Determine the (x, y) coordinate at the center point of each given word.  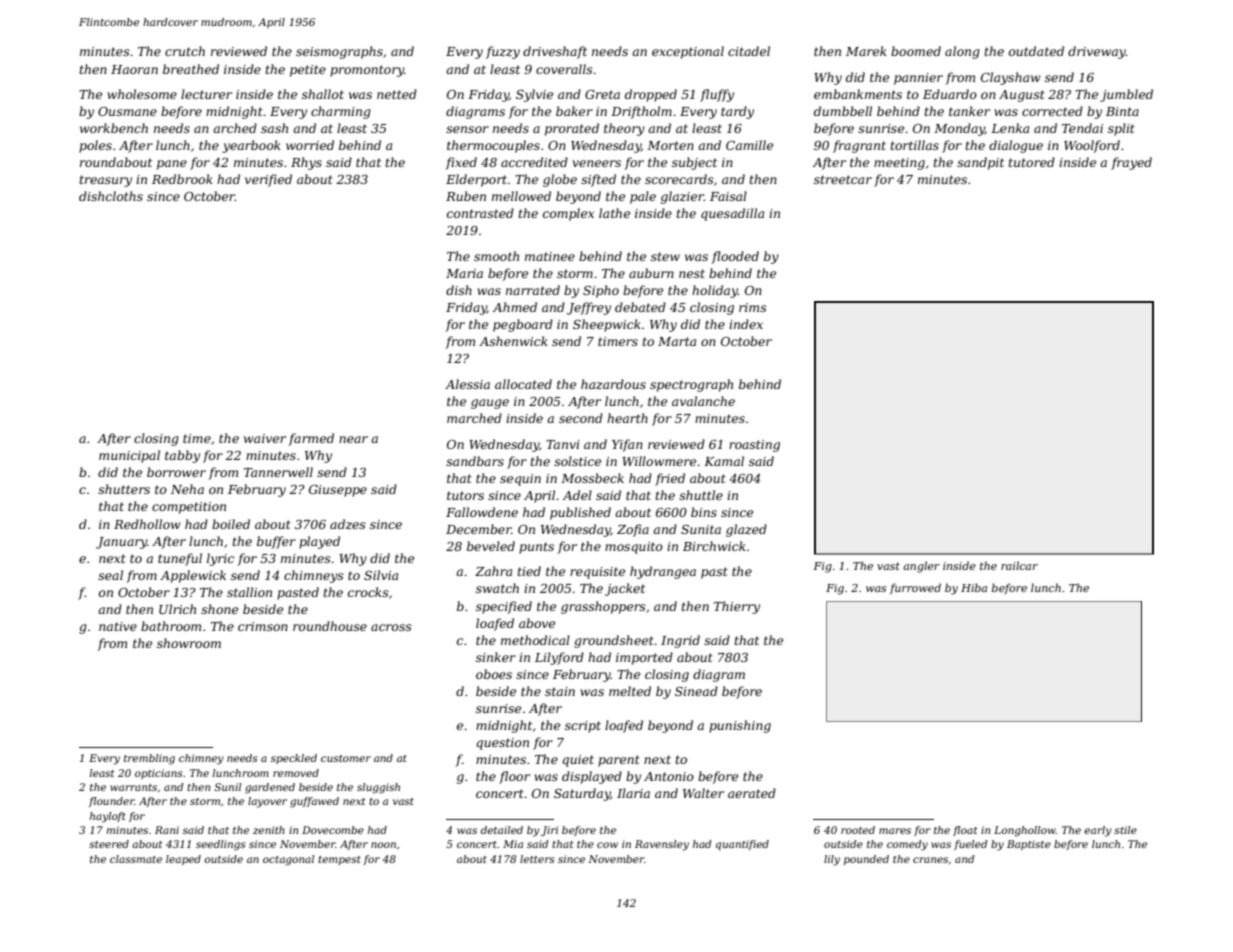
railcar (1019, 565)
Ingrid (680, 641)
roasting (754, 446)
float (965, 831)
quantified (742, 845)
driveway (1097, 52)
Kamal (724, 461)
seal (110, 575)
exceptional (688, 52)
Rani (167, 830)
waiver (265, 438)
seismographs (339, 52)
